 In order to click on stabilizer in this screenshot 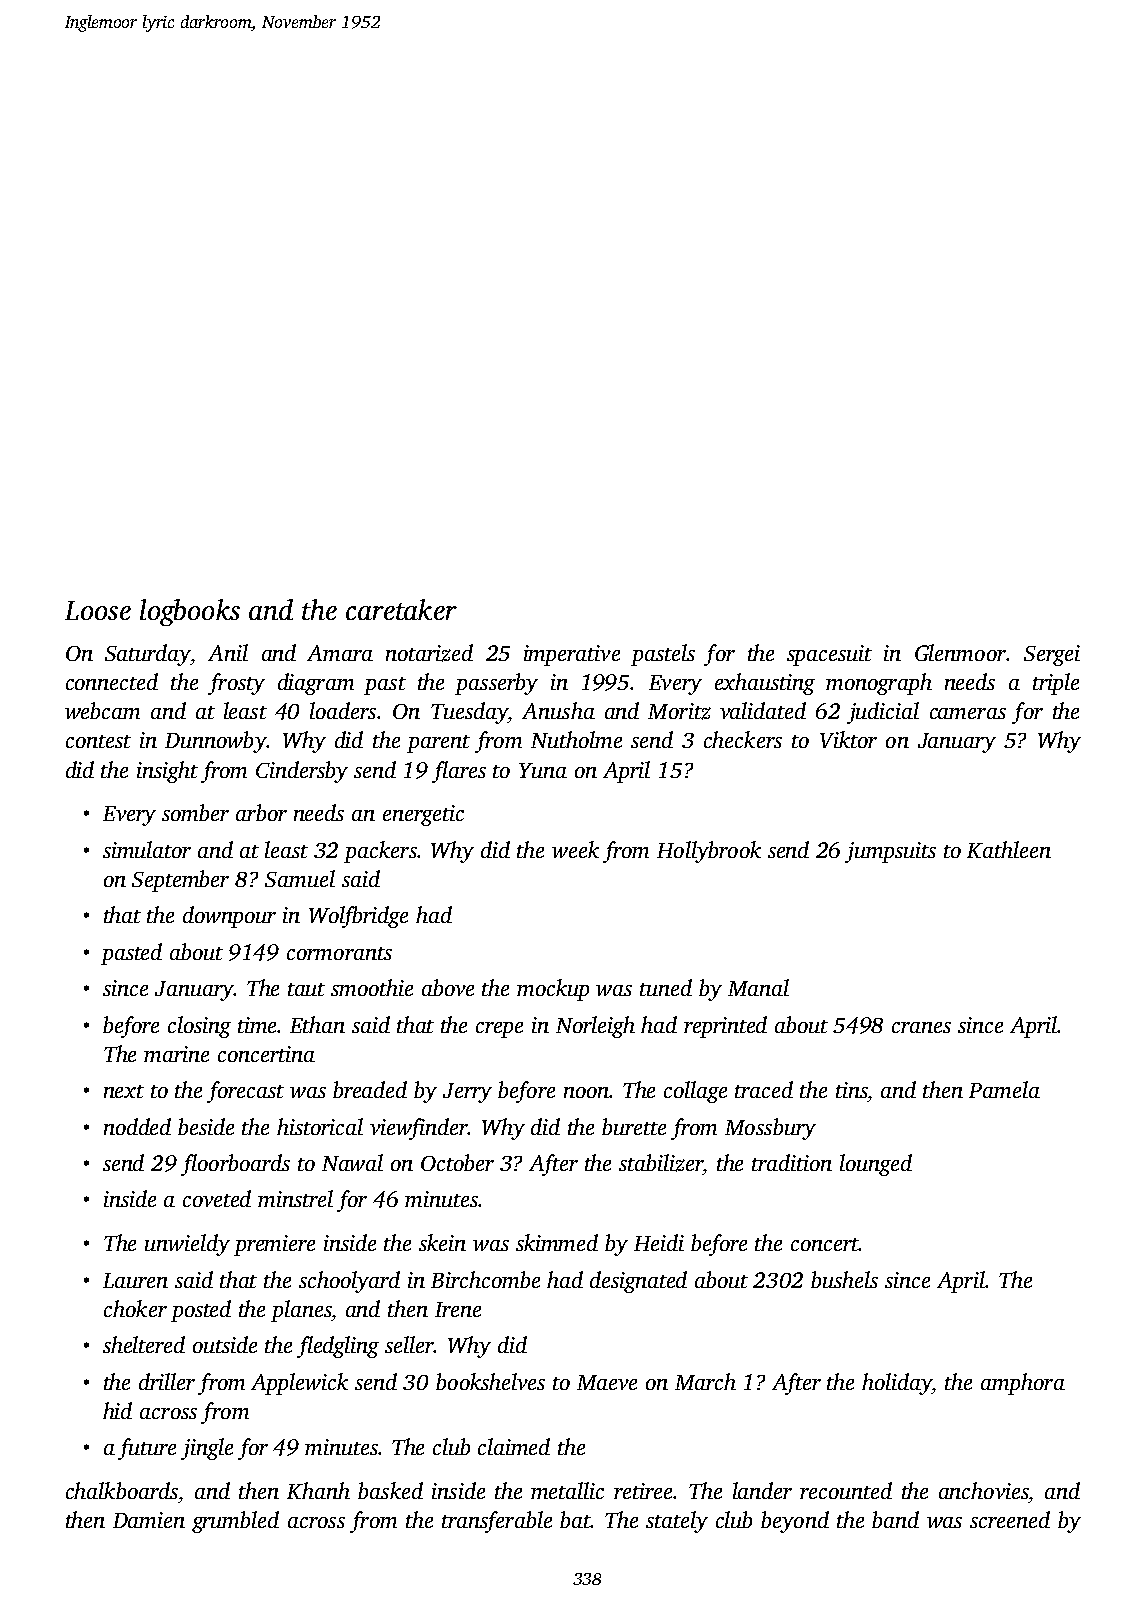, I will do `click(661, 1163)`.
